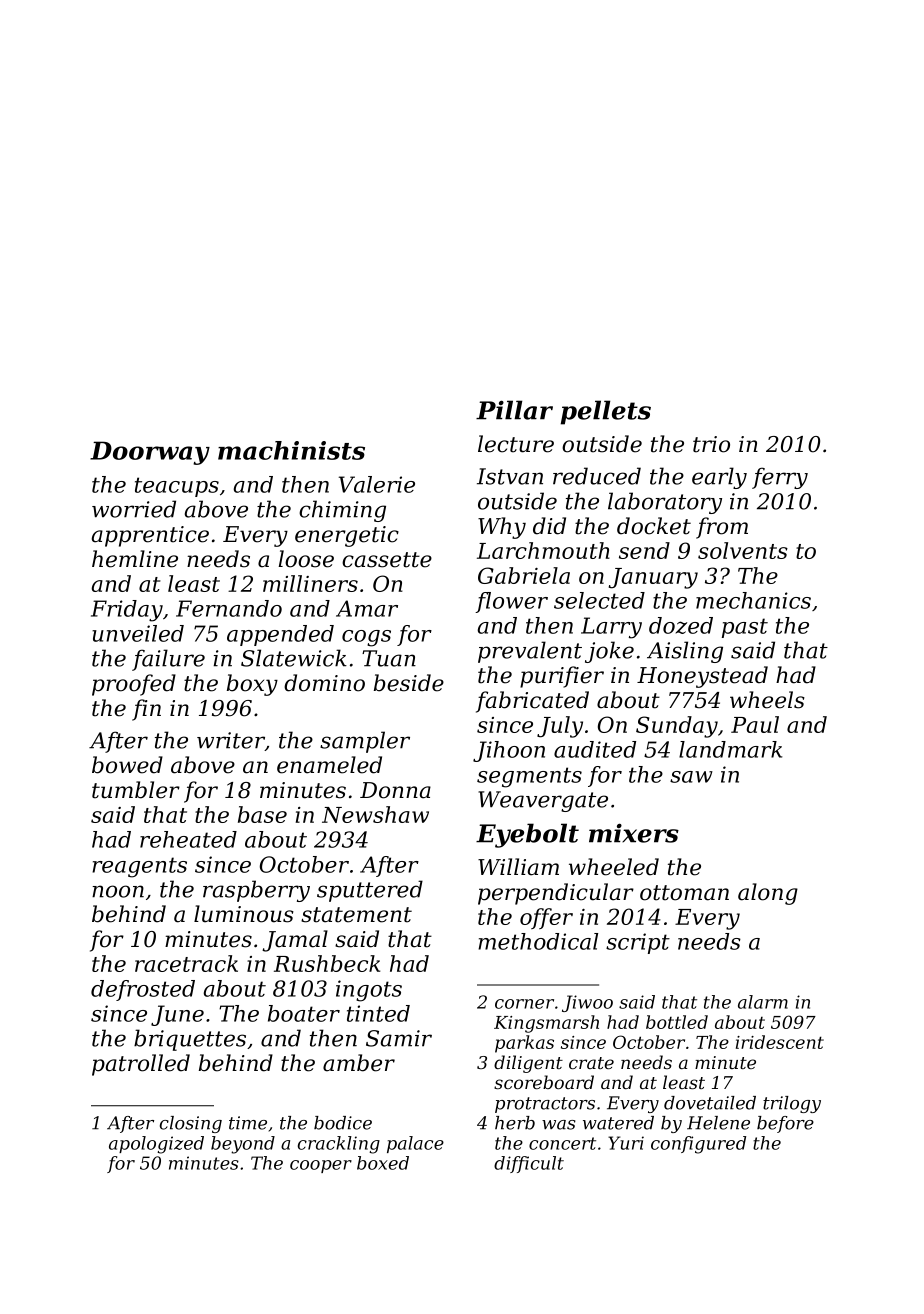  What do you see at coordinates (722, 528) in the image?
I see `from` at bounding box center [722, 528].
